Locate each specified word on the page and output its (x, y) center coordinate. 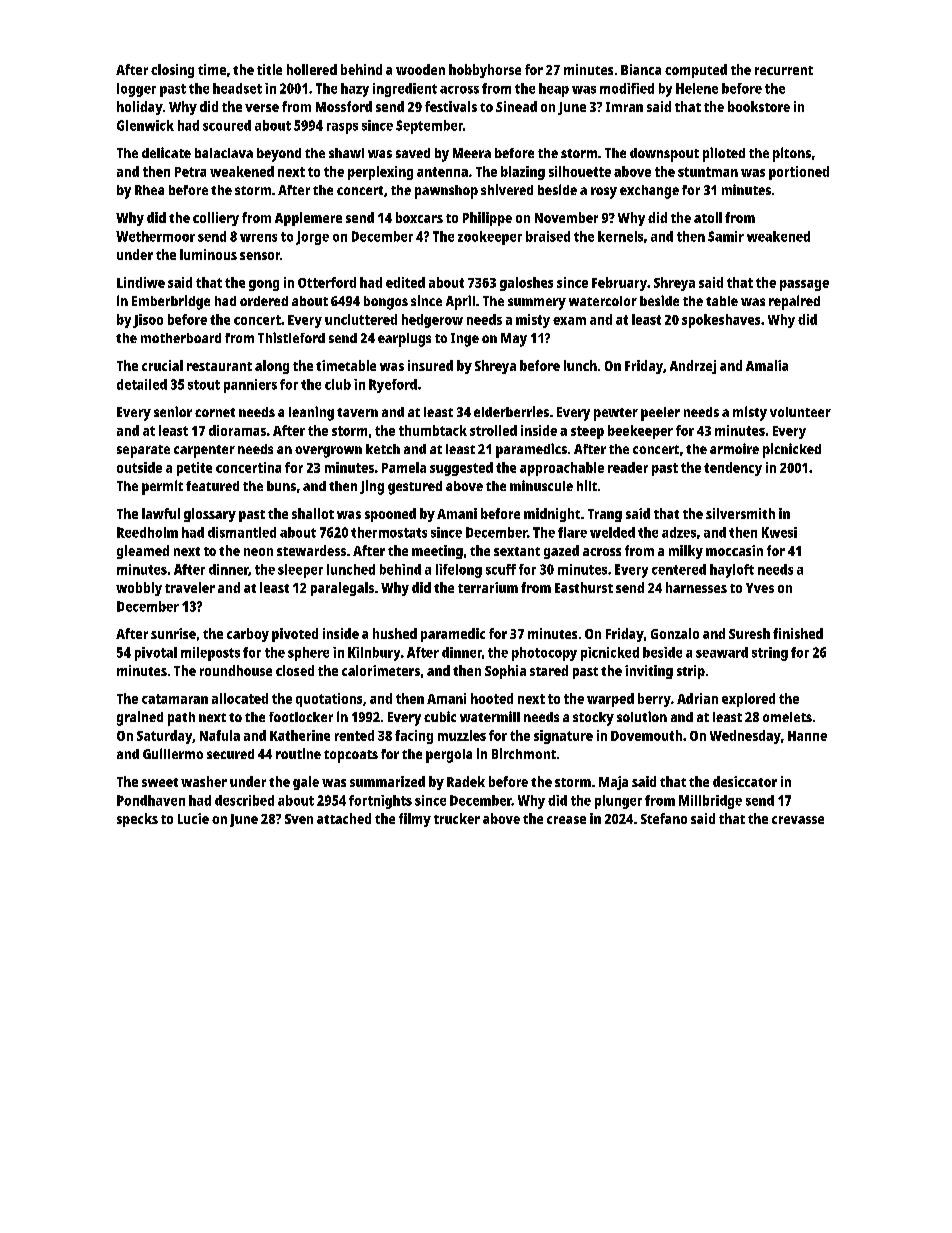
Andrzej (693, 367)
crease (566, 820)
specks (137, 820)
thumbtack (433, 430)
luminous (208, 254)
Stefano (664, 818)
